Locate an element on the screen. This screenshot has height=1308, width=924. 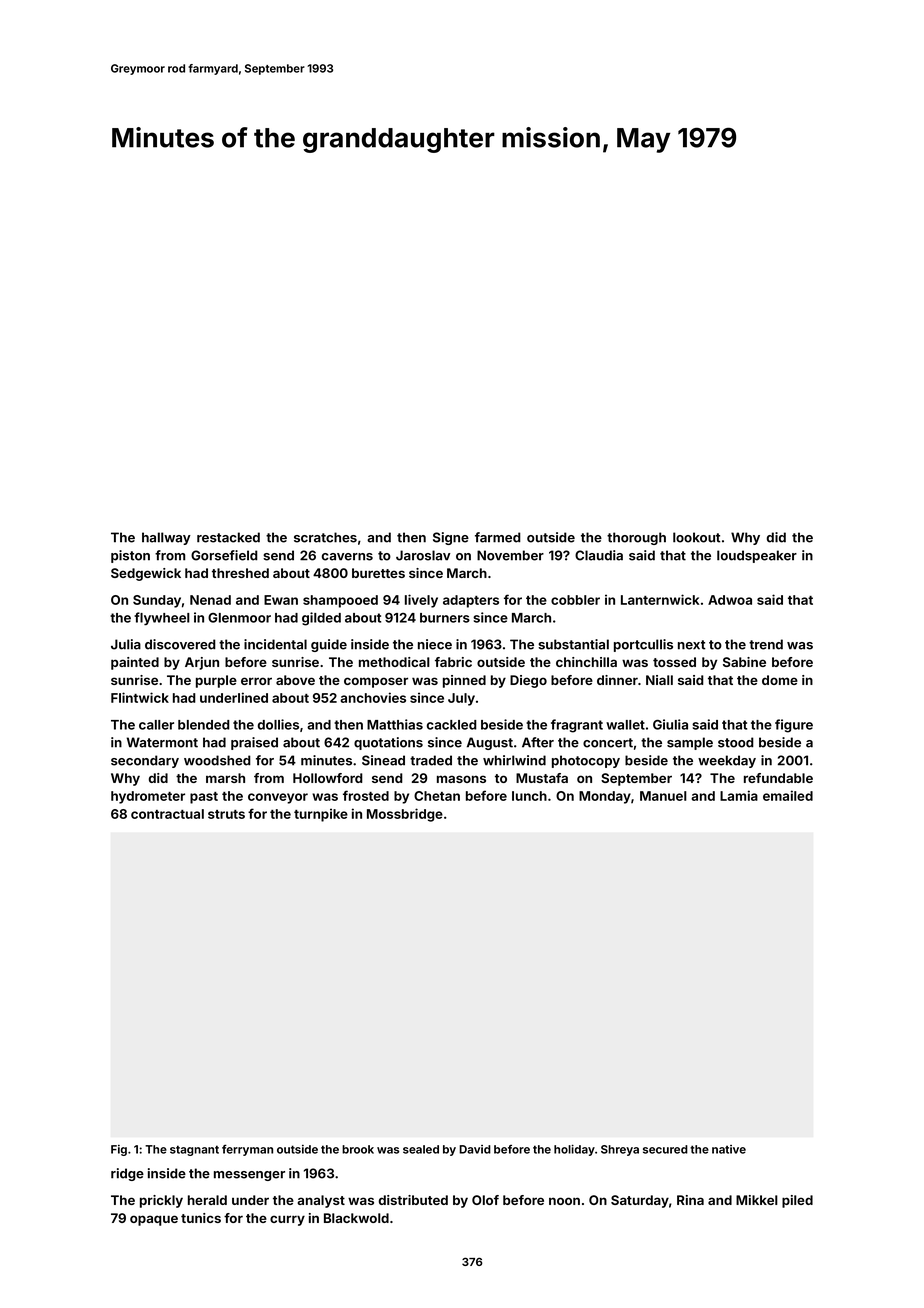
herald is located at coordinates (207, 1200).
